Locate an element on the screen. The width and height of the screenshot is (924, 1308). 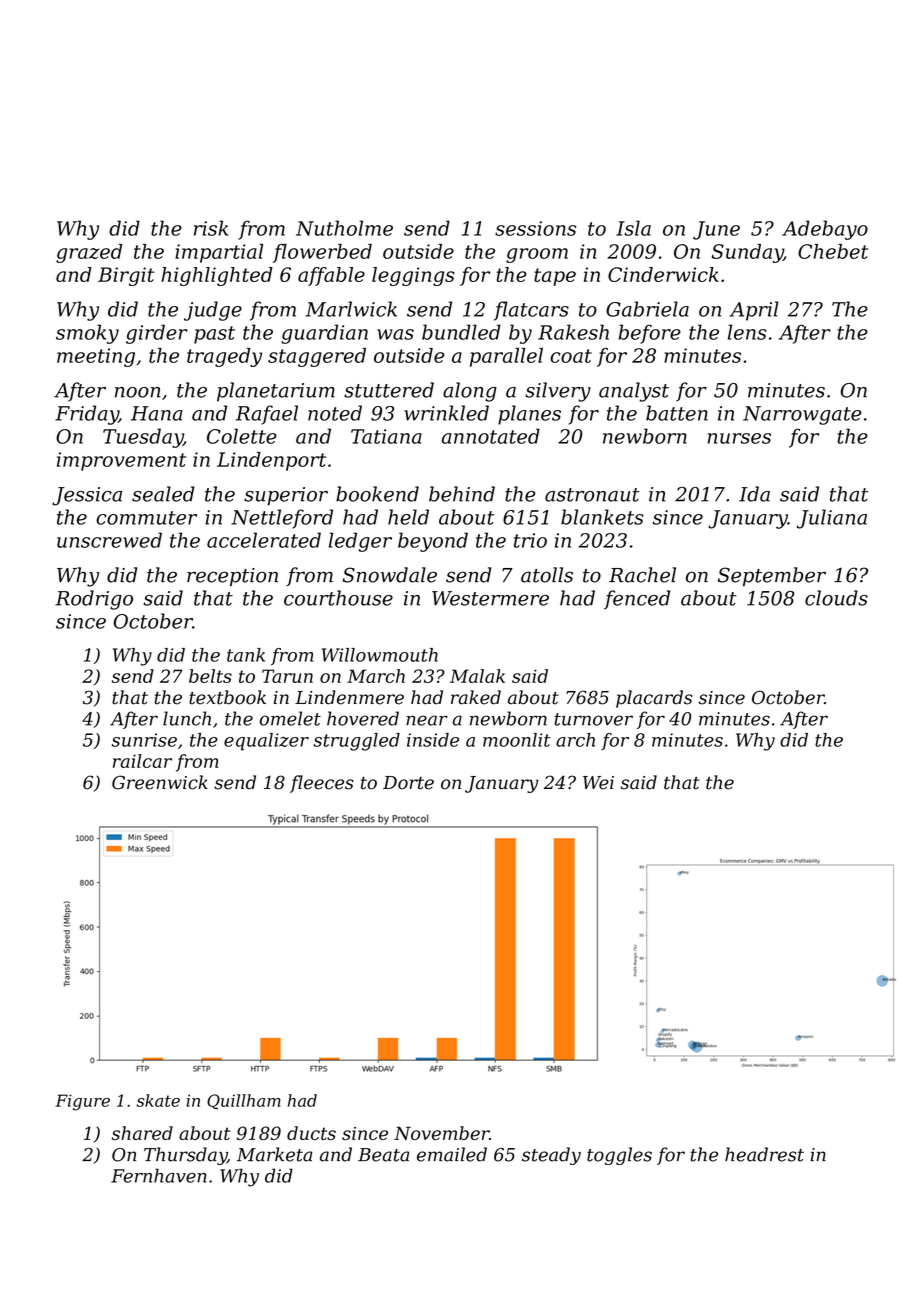
Fernhaven is located at coordinates (158, 1175).
